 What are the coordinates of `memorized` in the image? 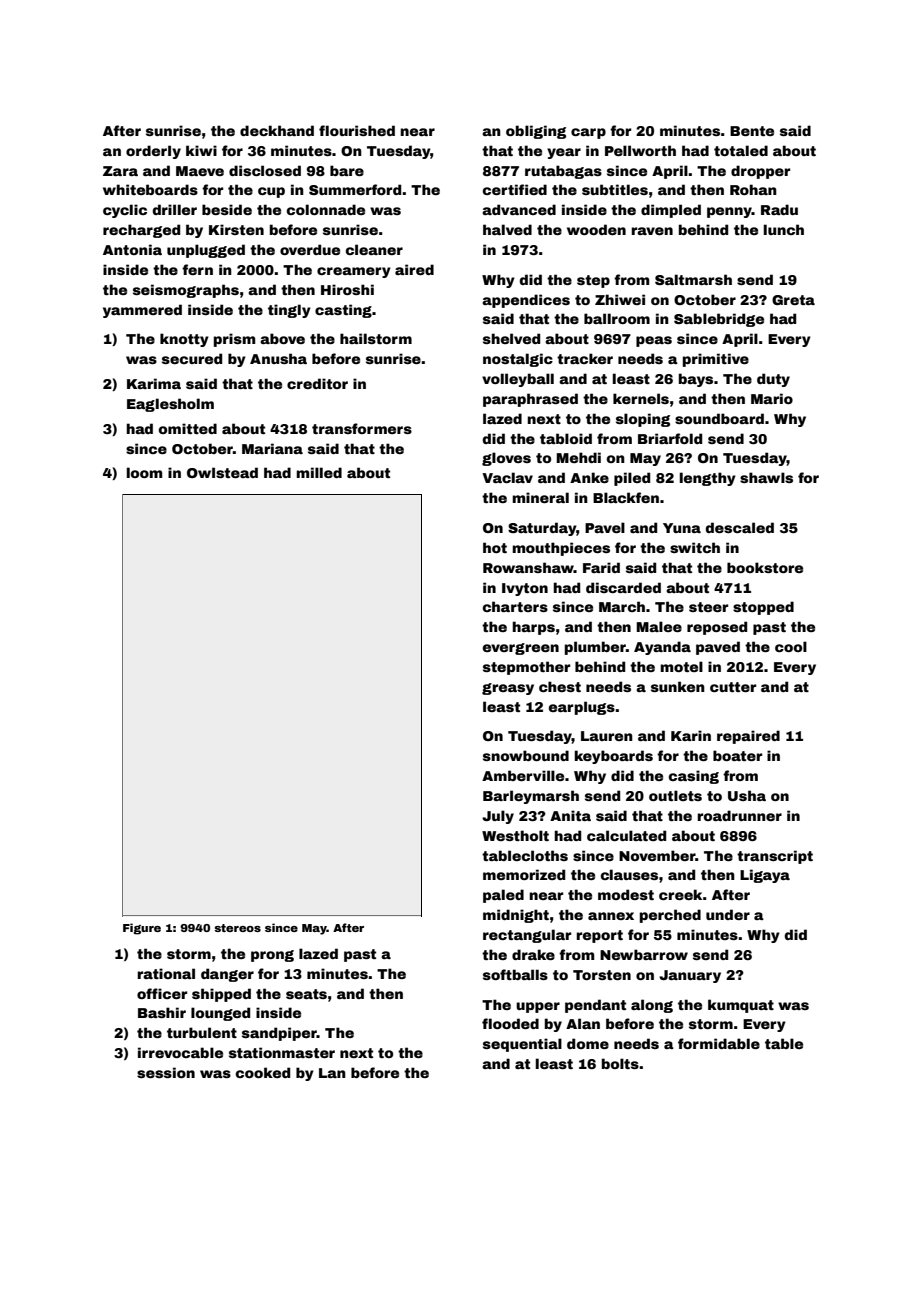 It's located at (524, 874).
